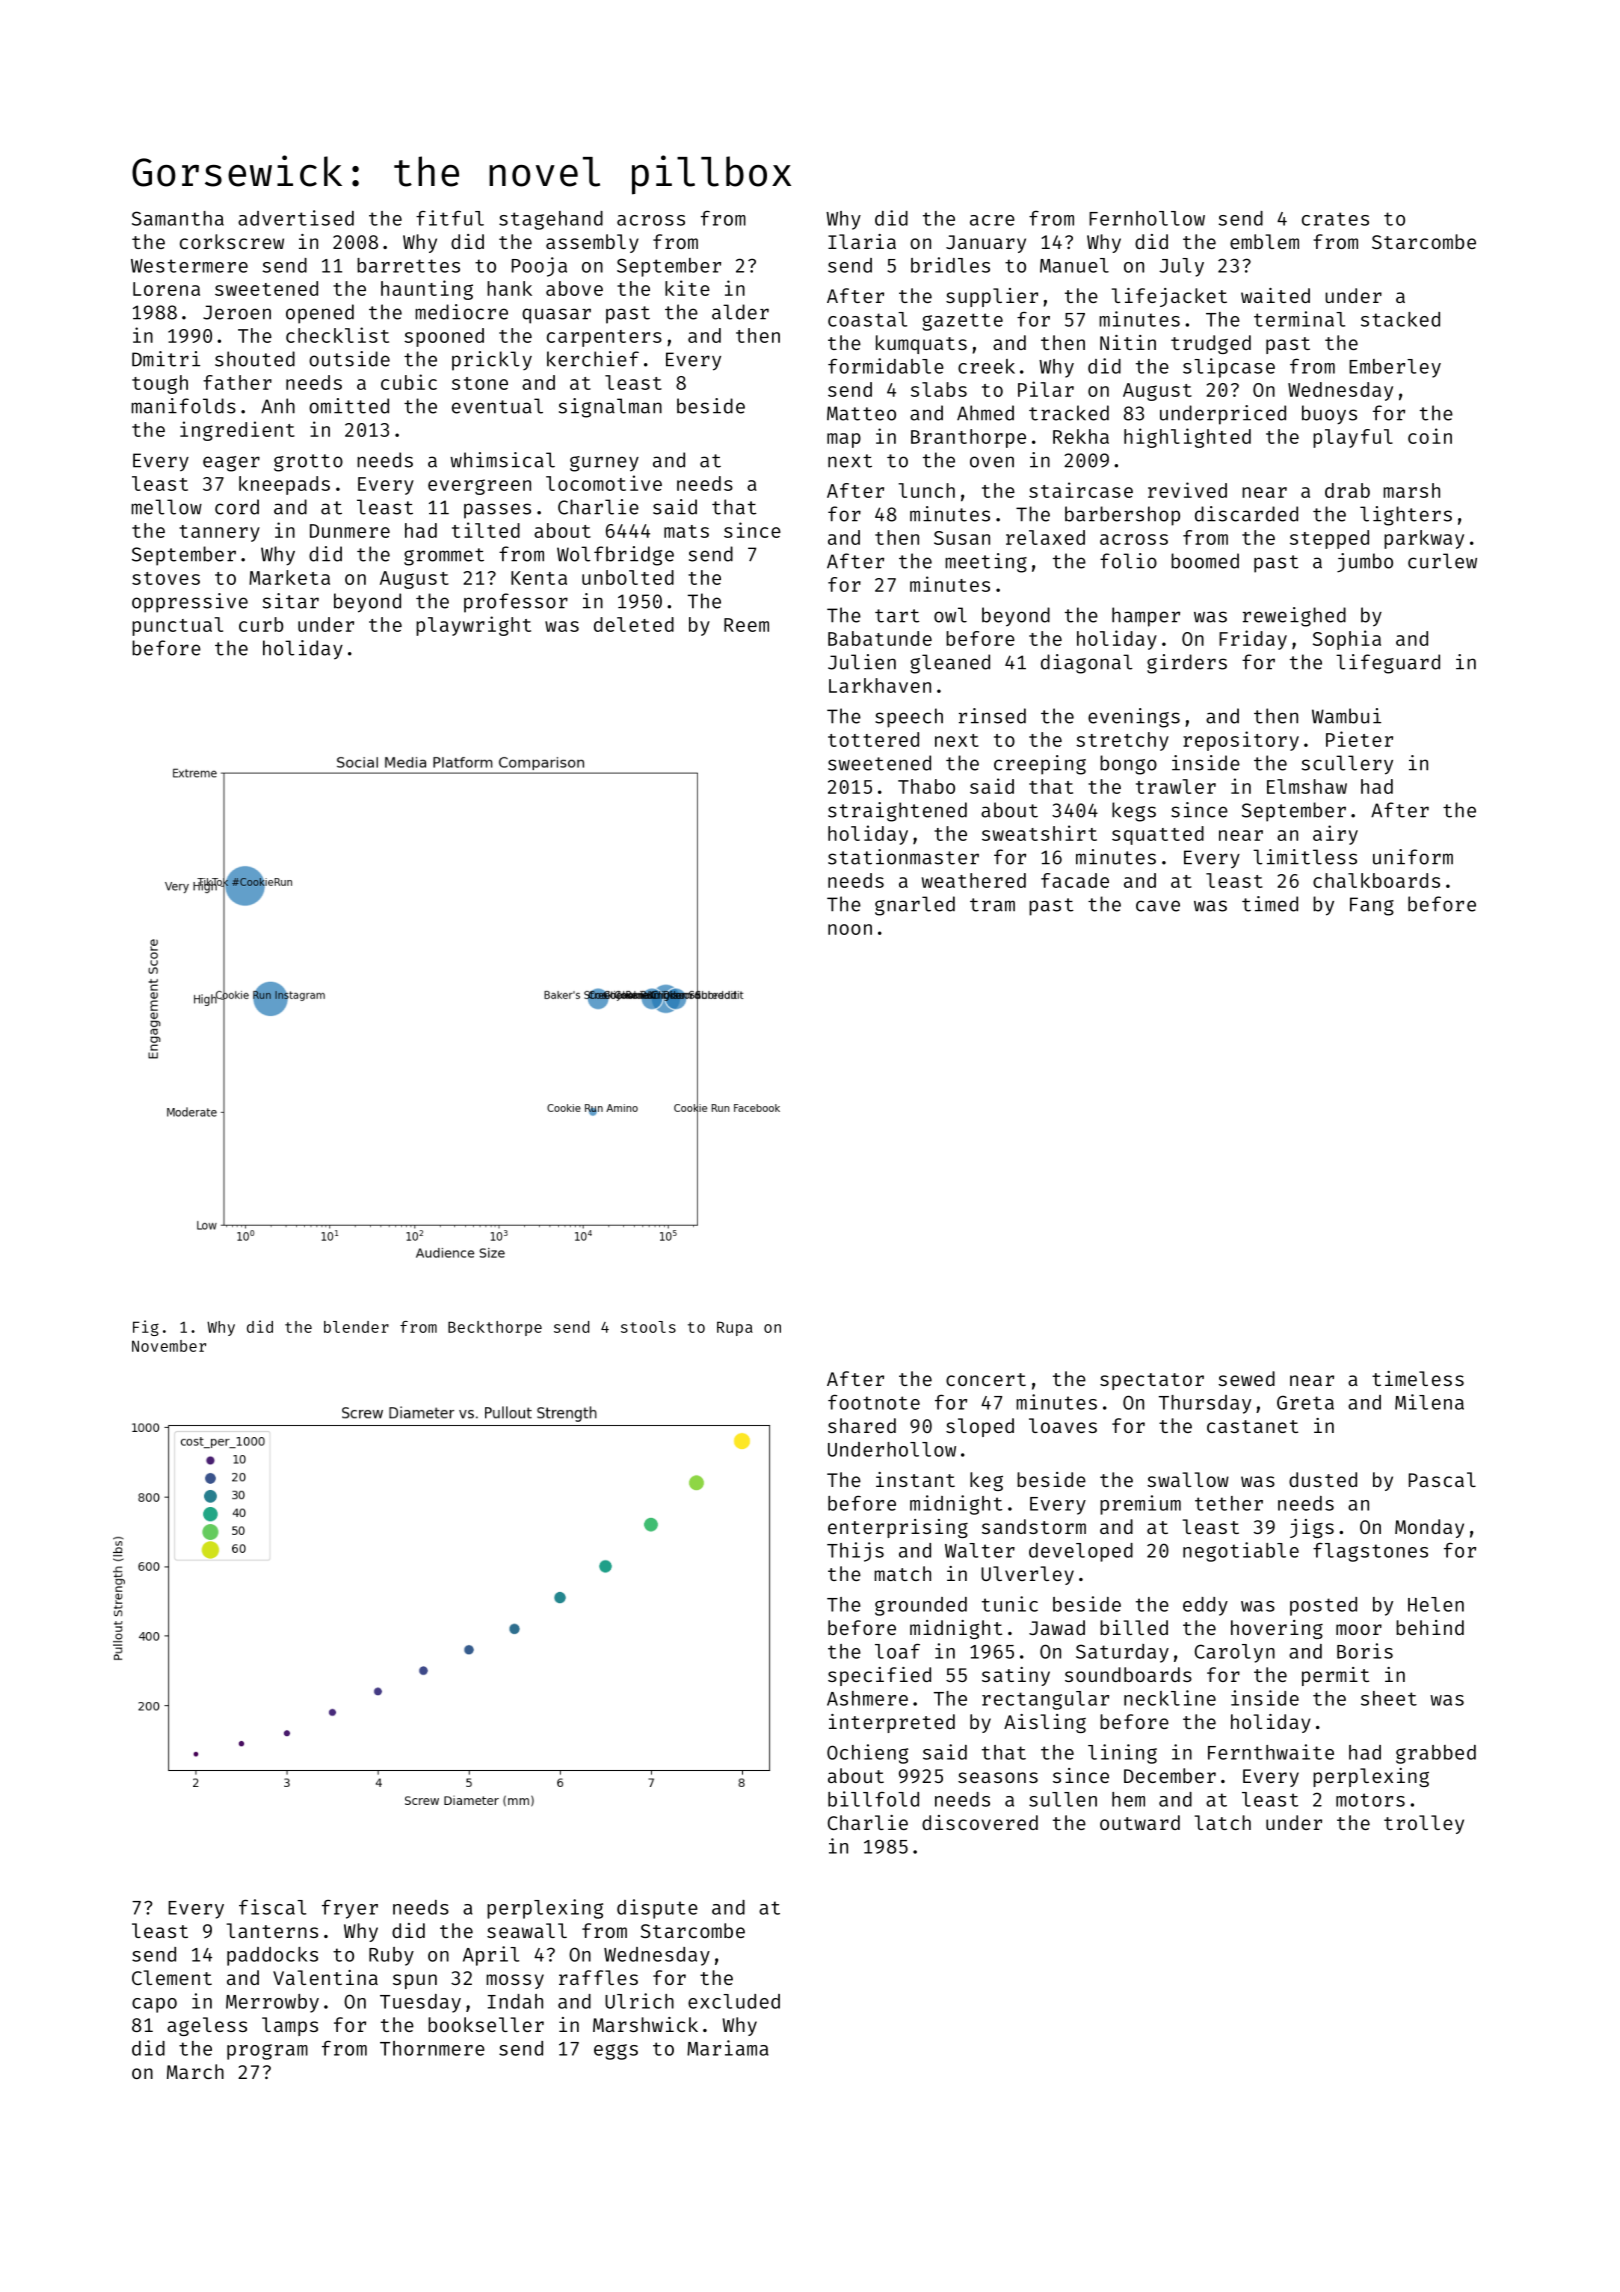 Image resolution: width=1620 pixels, height=2292 pixels. I want to click on Mariama, so click(728, 2048).
